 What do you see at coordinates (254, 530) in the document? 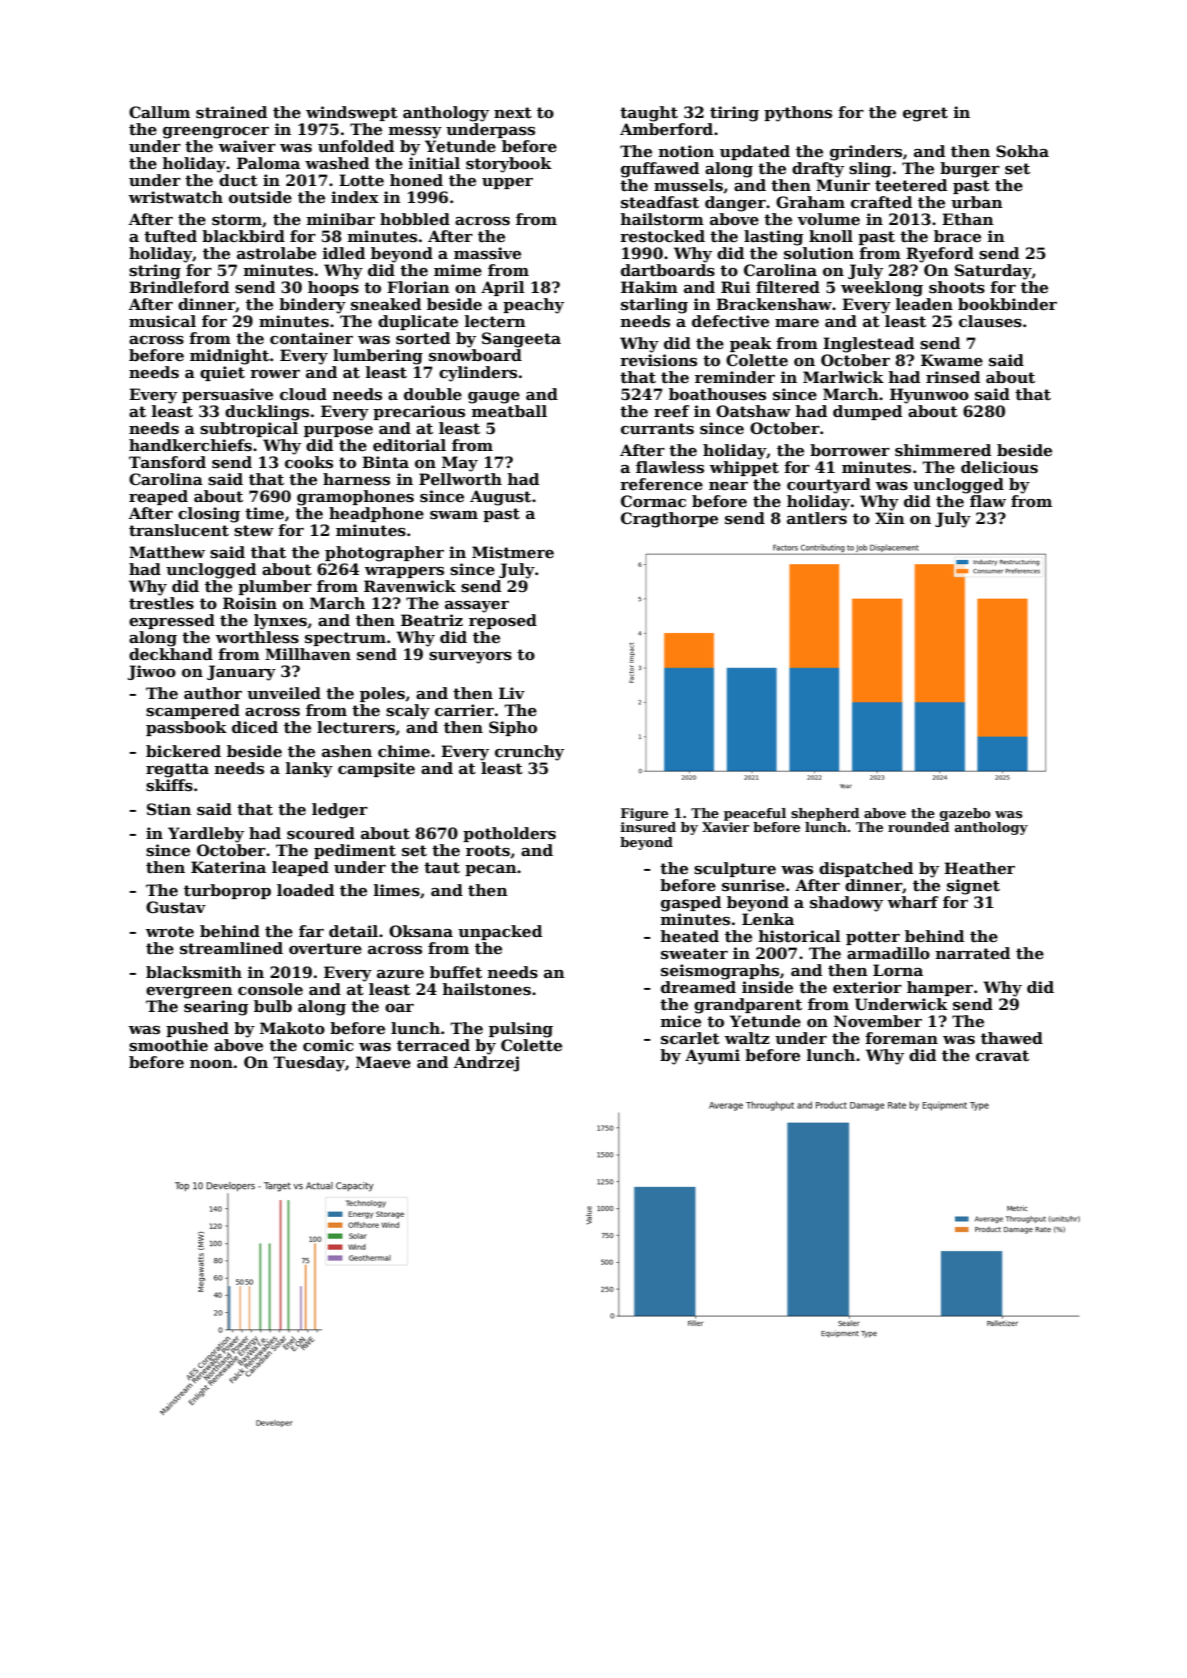
I see `stew` at bounding box center [254, 530].
